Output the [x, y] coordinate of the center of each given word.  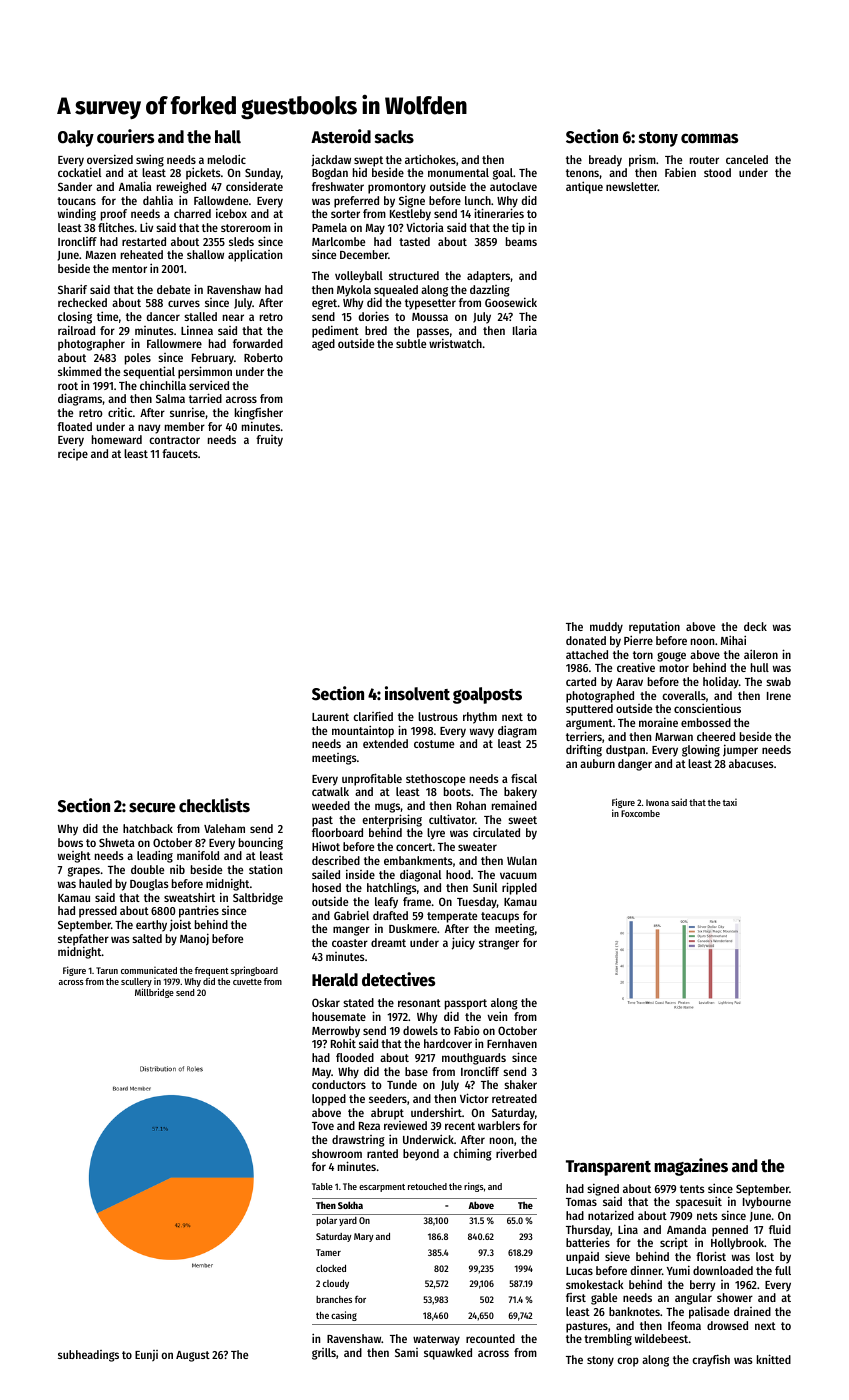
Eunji [146, 1356]
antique [584, 187]
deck [755, 626]
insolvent [417, 693]
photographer [91, 345]
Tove [323, 1126]
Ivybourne [767, 1203]
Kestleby [410, 215]
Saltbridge [258, 898]
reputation [654, 627]
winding [77, 214]
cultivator [452, 819]
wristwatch [455, 343]
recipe [73, 455]
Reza [369, 1126]
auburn [597, 763]
